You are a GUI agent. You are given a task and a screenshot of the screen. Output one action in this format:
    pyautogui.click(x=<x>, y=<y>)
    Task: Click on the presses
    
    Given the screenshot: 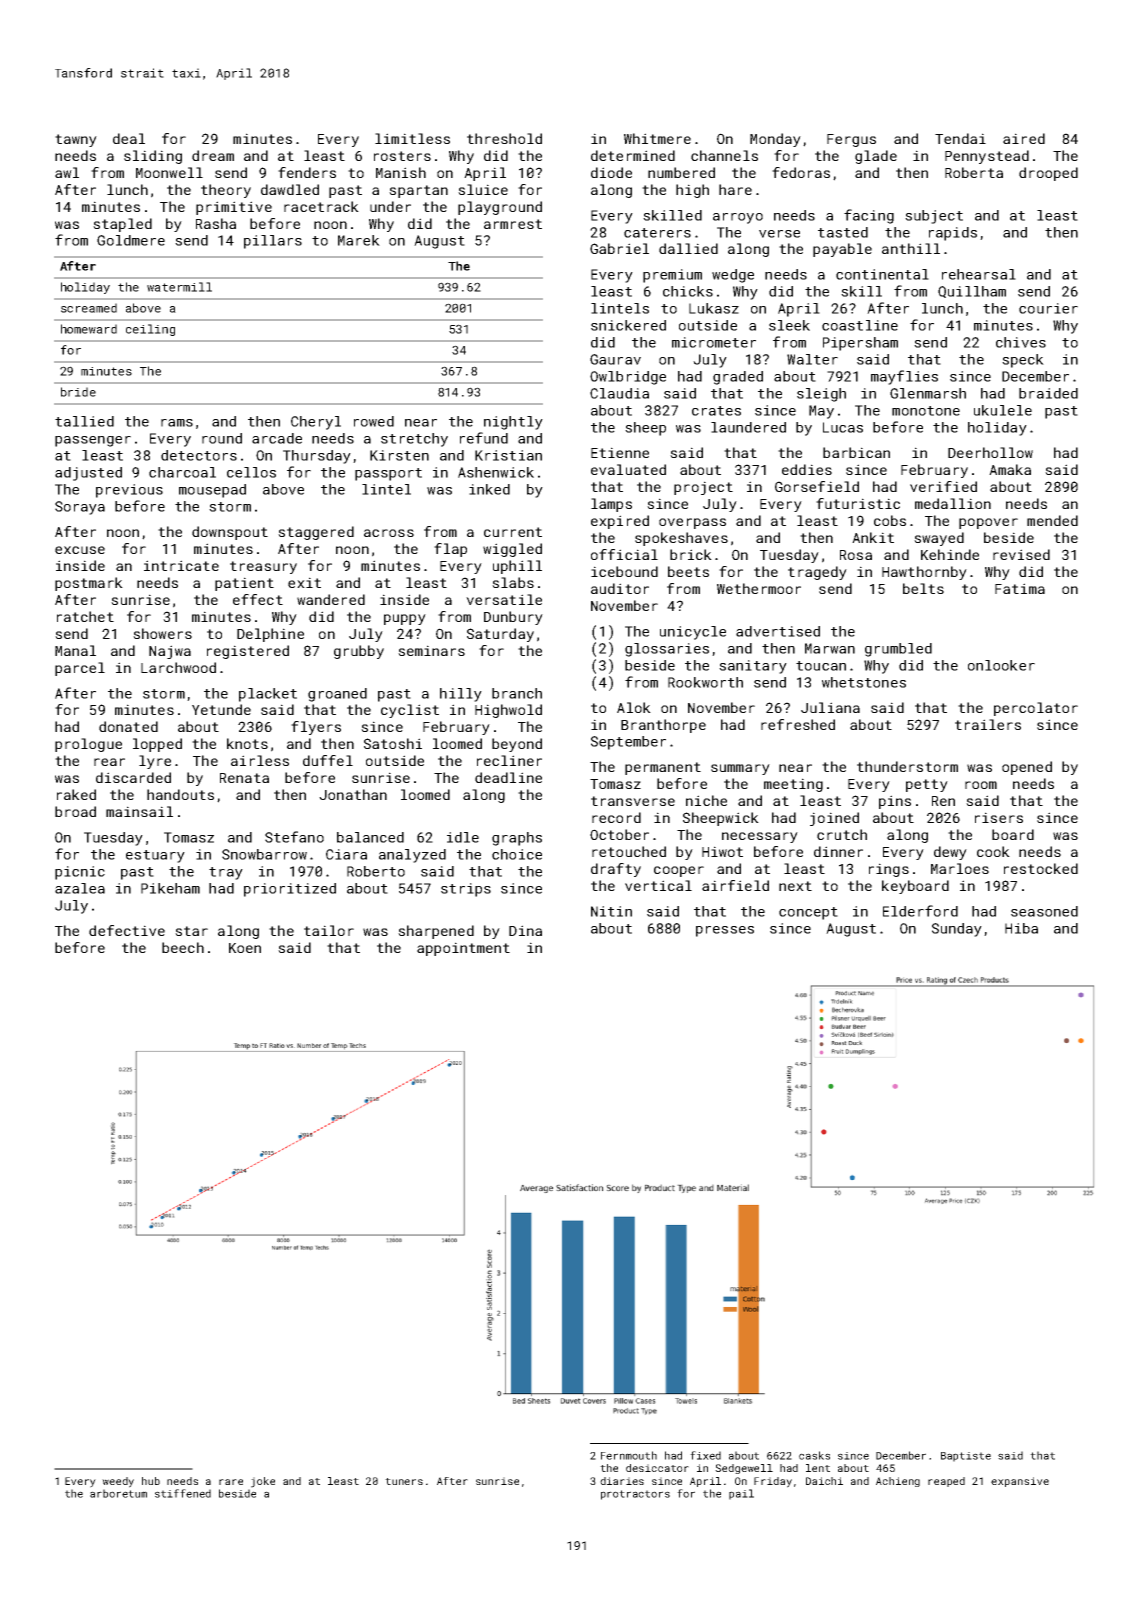 What is the action you would take?
    pyautogui.click(x=725, y=931)
